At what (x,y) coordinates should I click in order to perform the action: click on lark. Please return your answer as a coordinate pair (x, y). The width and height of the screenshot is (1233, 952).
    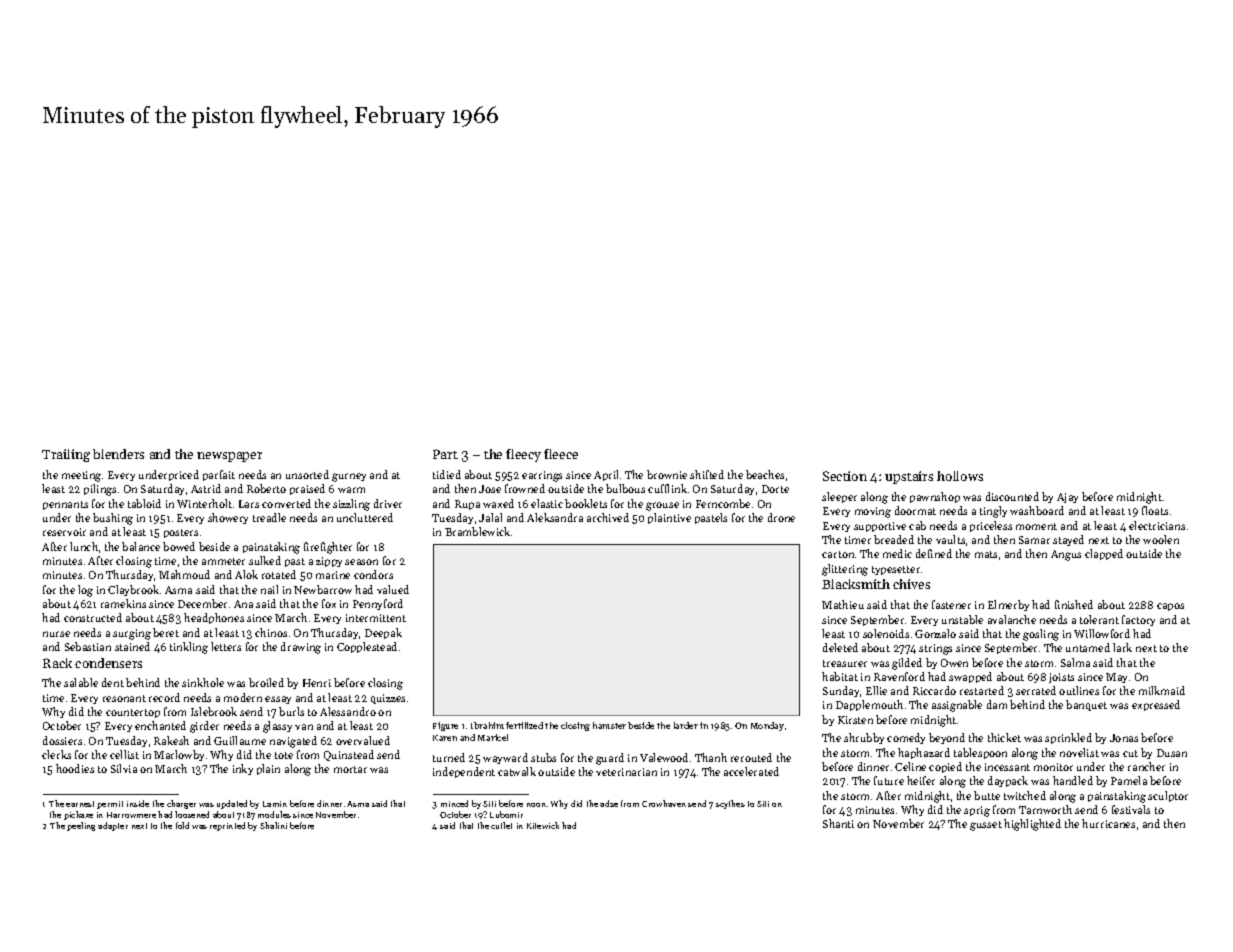
    Looking at the image, I should click on (1122, 647).
